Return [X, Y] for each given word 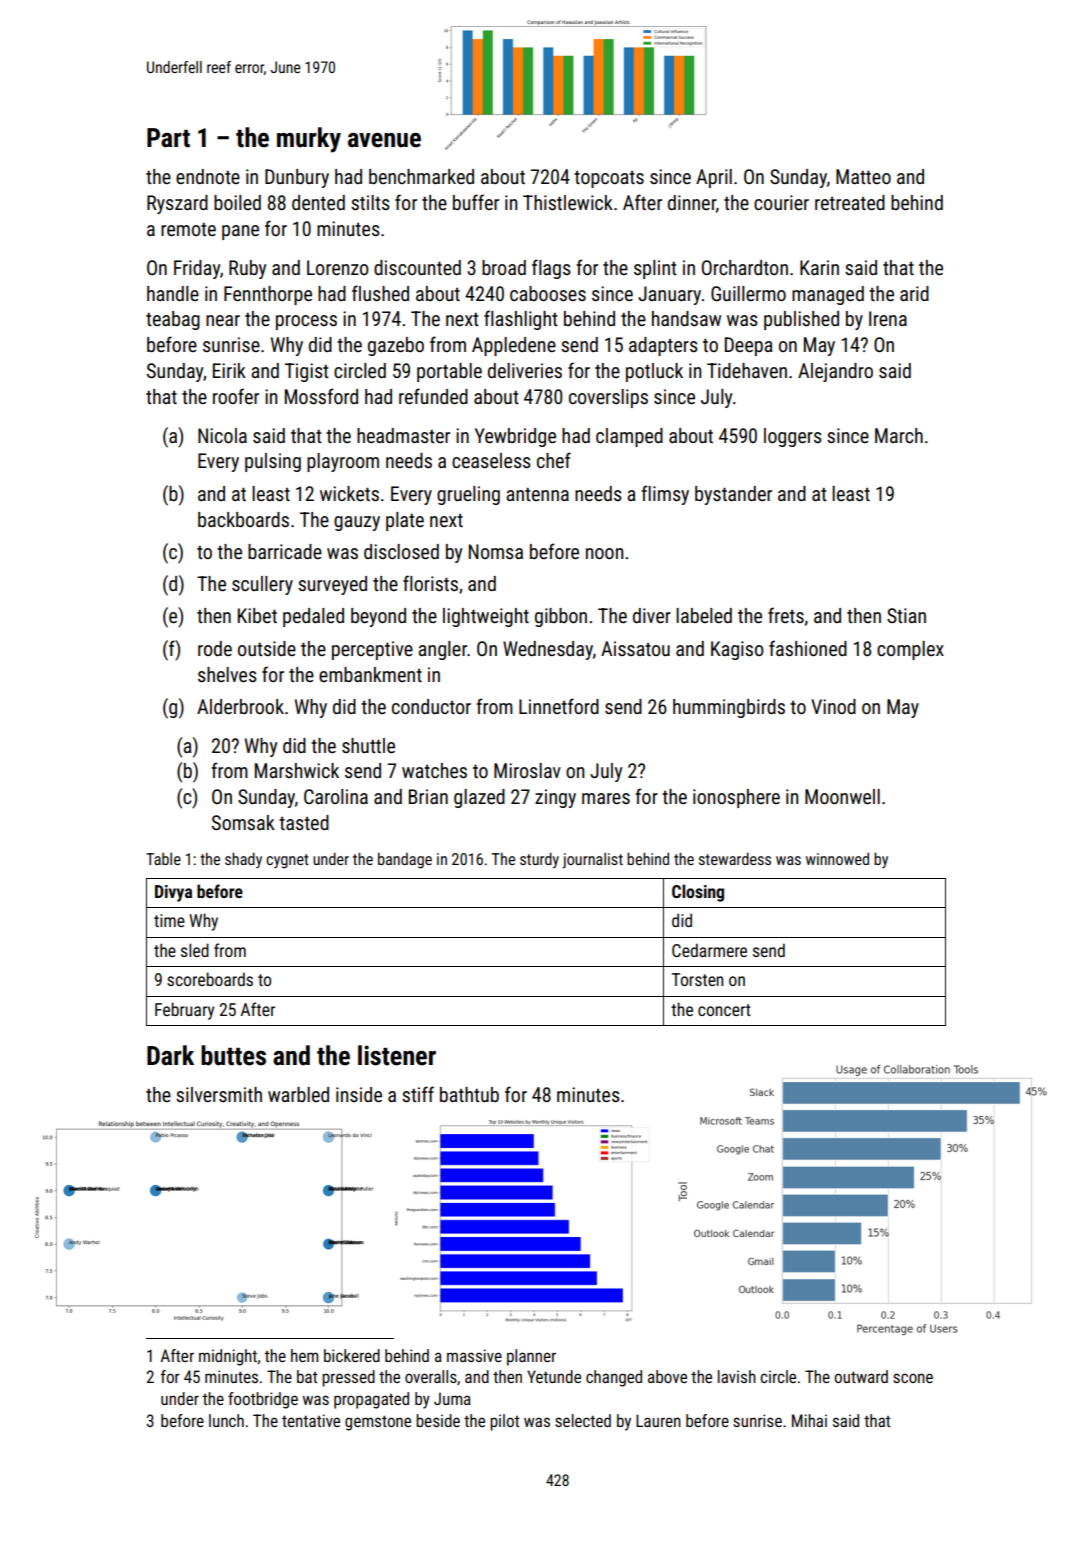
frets [786, 615]
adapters [663, 346]
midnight [228, 1357]
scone [913, 1378]
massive [474, 1355]
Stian [906, 615]
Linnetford [559, 706]
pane [240, 232]
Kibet [257, 615]
